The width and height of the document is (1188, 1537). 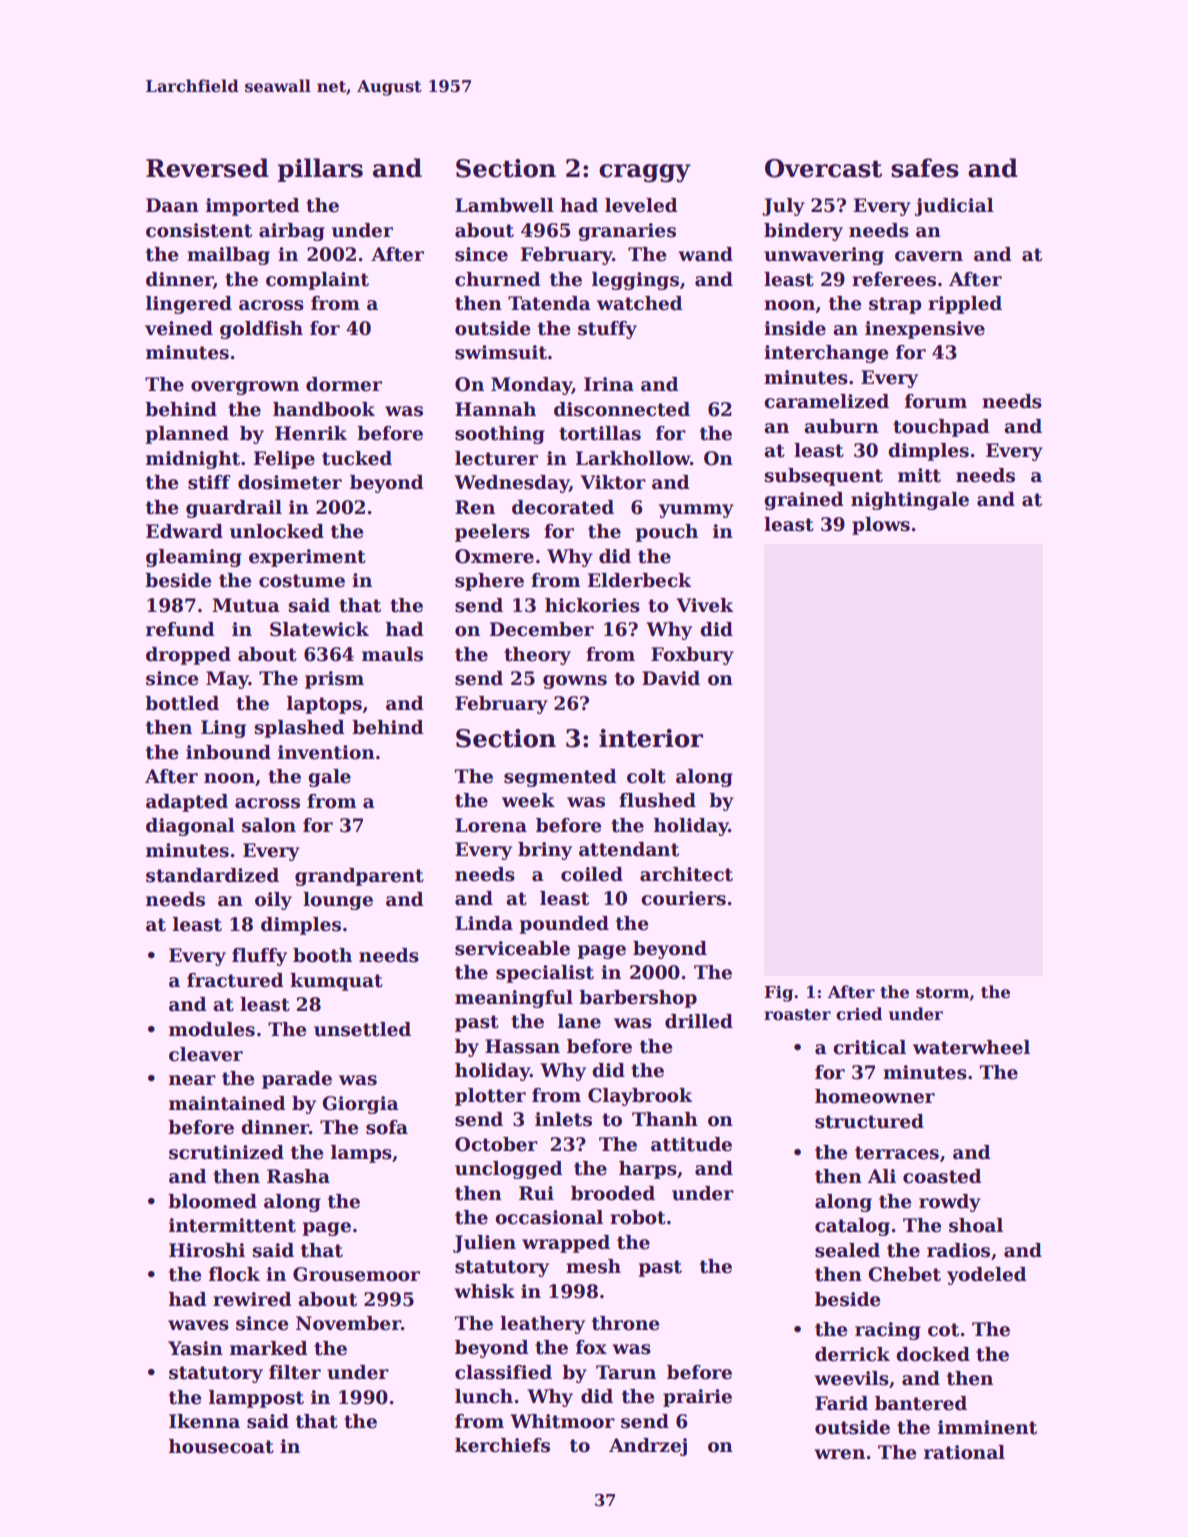 What do you see at coordinates (359, 877) in the document?
I see `grandparent` at bounding box center [359, 877].
